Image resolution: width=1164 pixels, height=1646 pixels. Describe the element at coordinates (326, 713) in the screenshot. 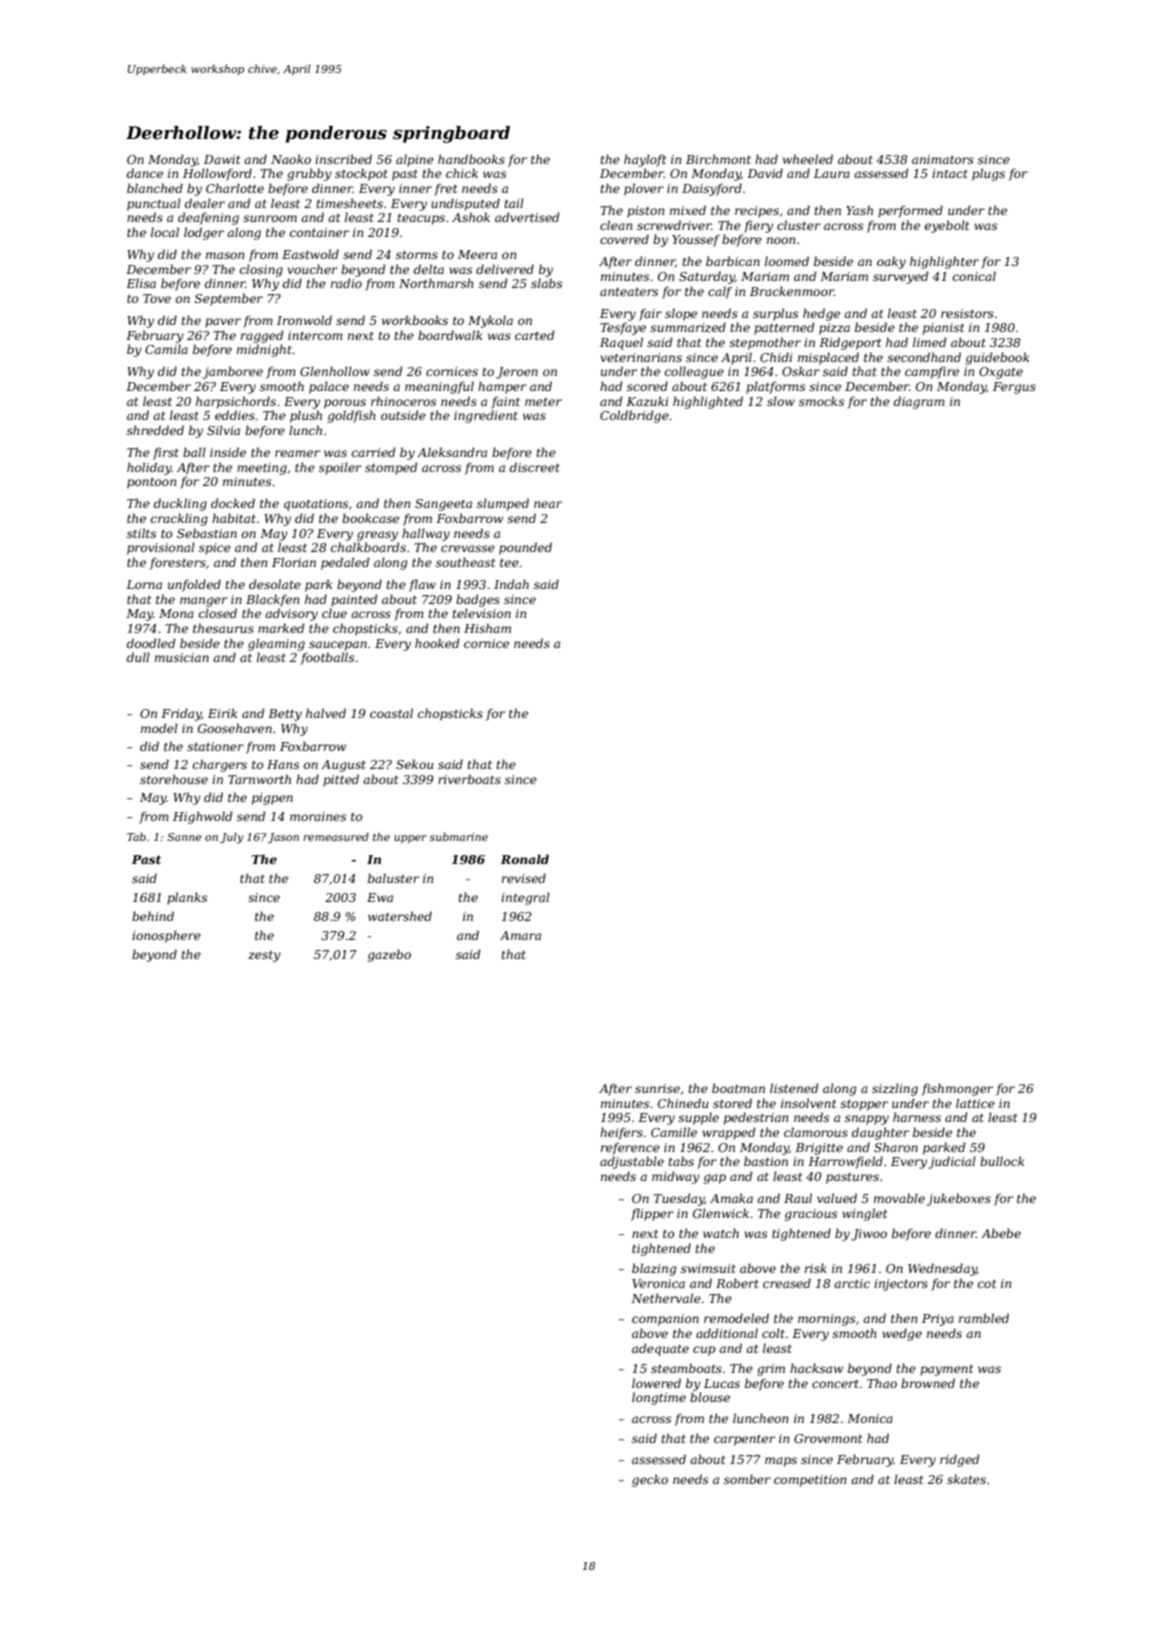

I see `halved` at that location.
